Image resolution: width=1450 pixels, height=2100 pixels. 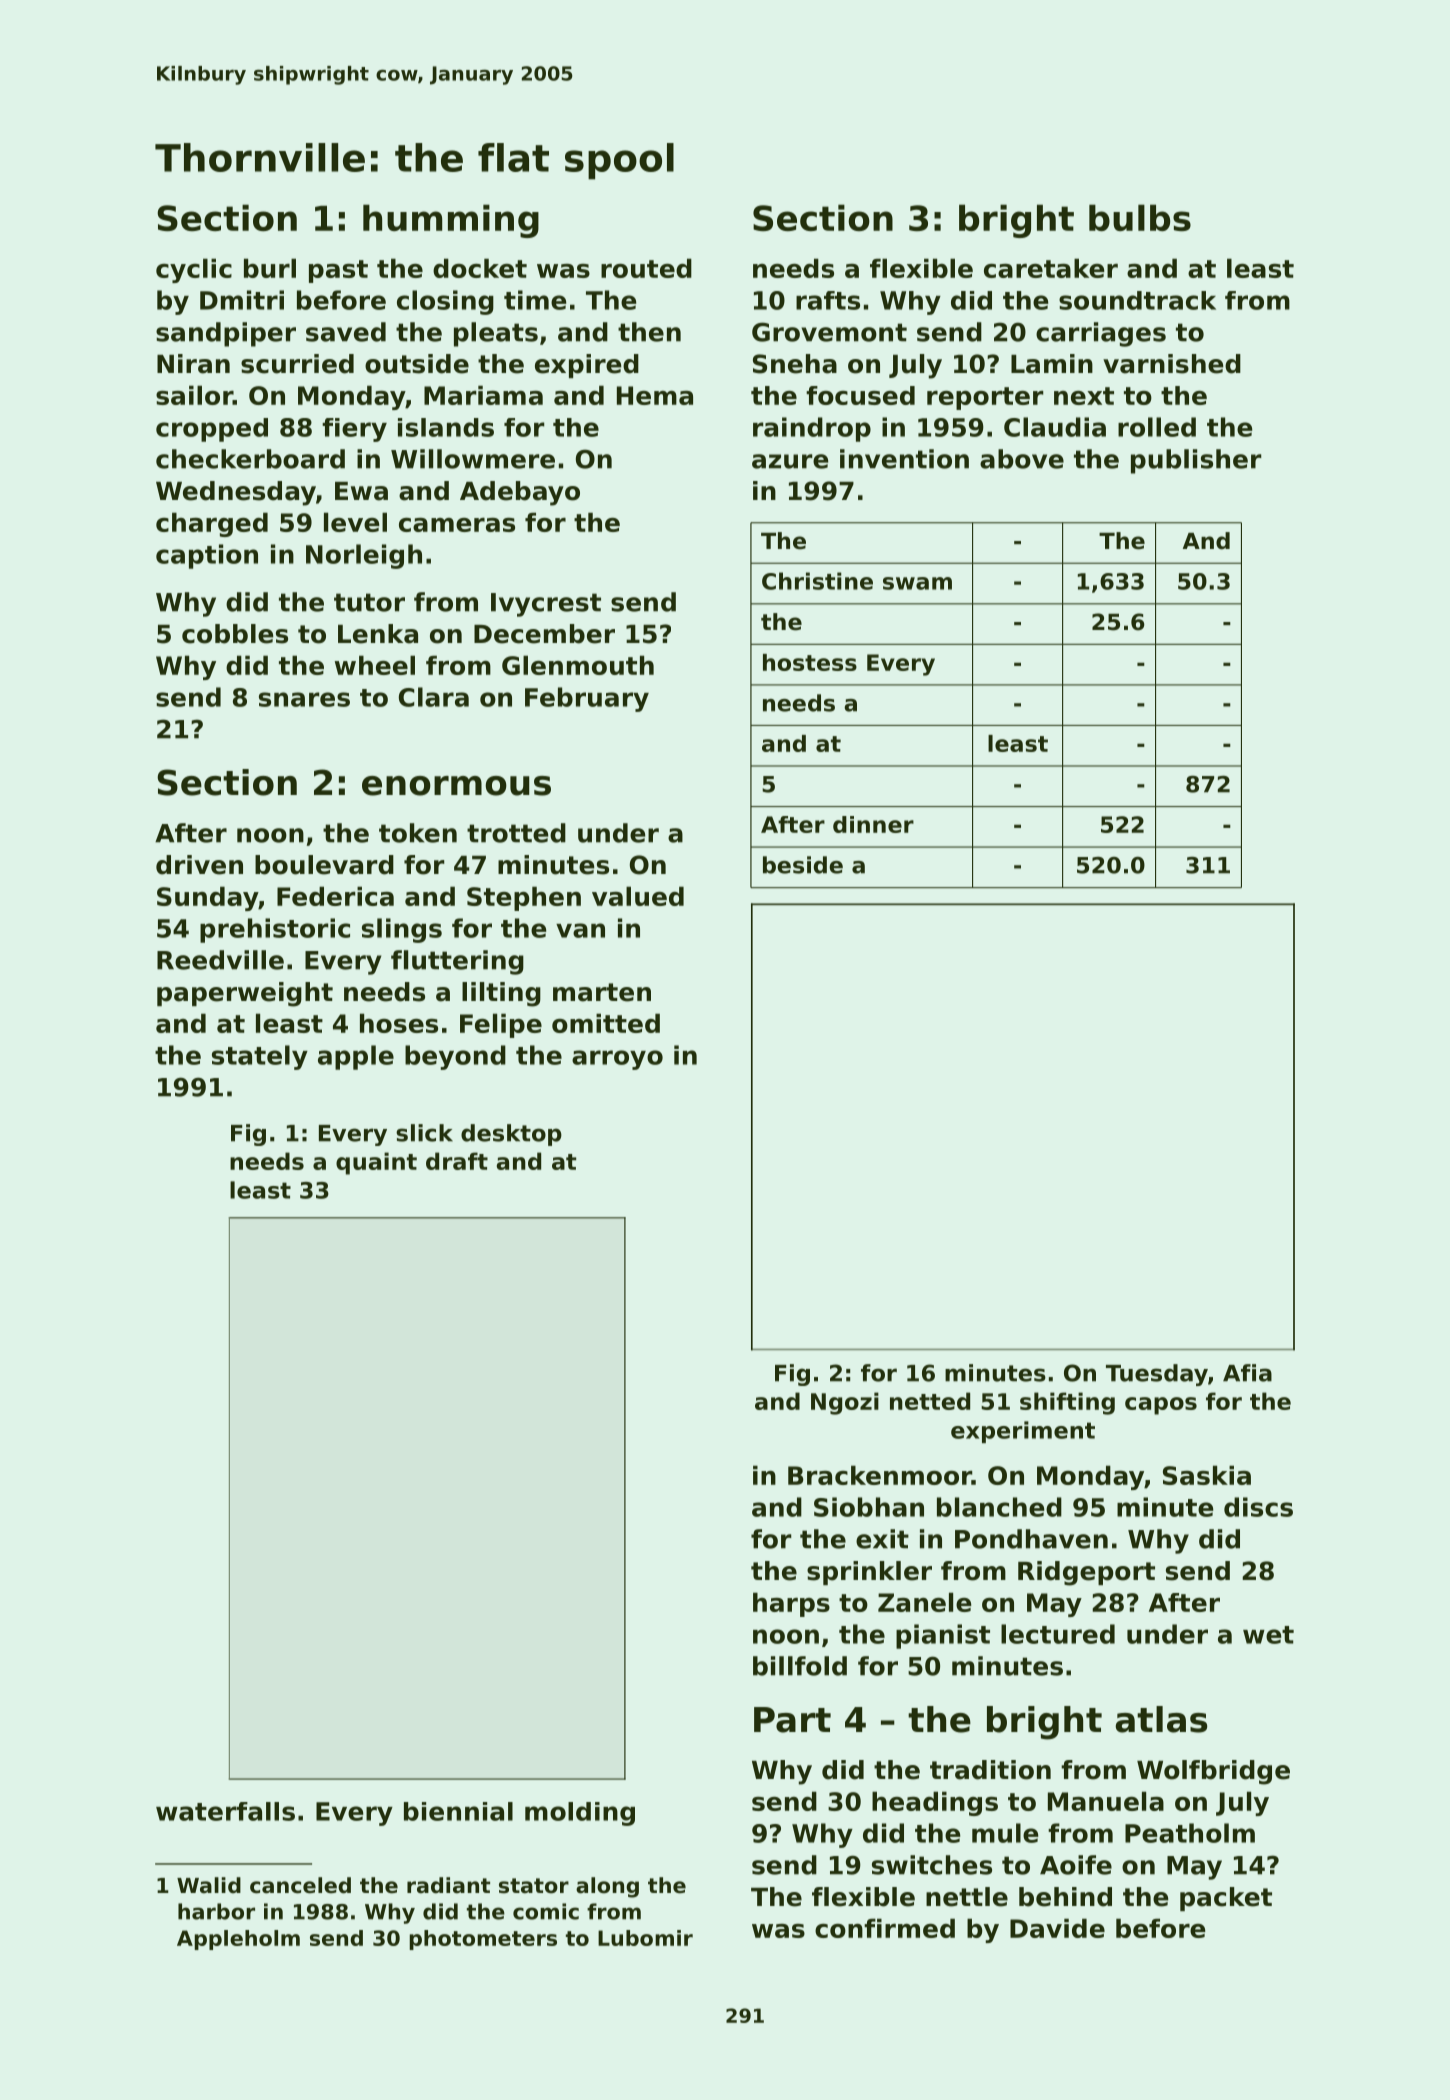 What do you see at coordinates (1172, 364) in the page?
I see `varnished` at bounding box center [1172, 364].
